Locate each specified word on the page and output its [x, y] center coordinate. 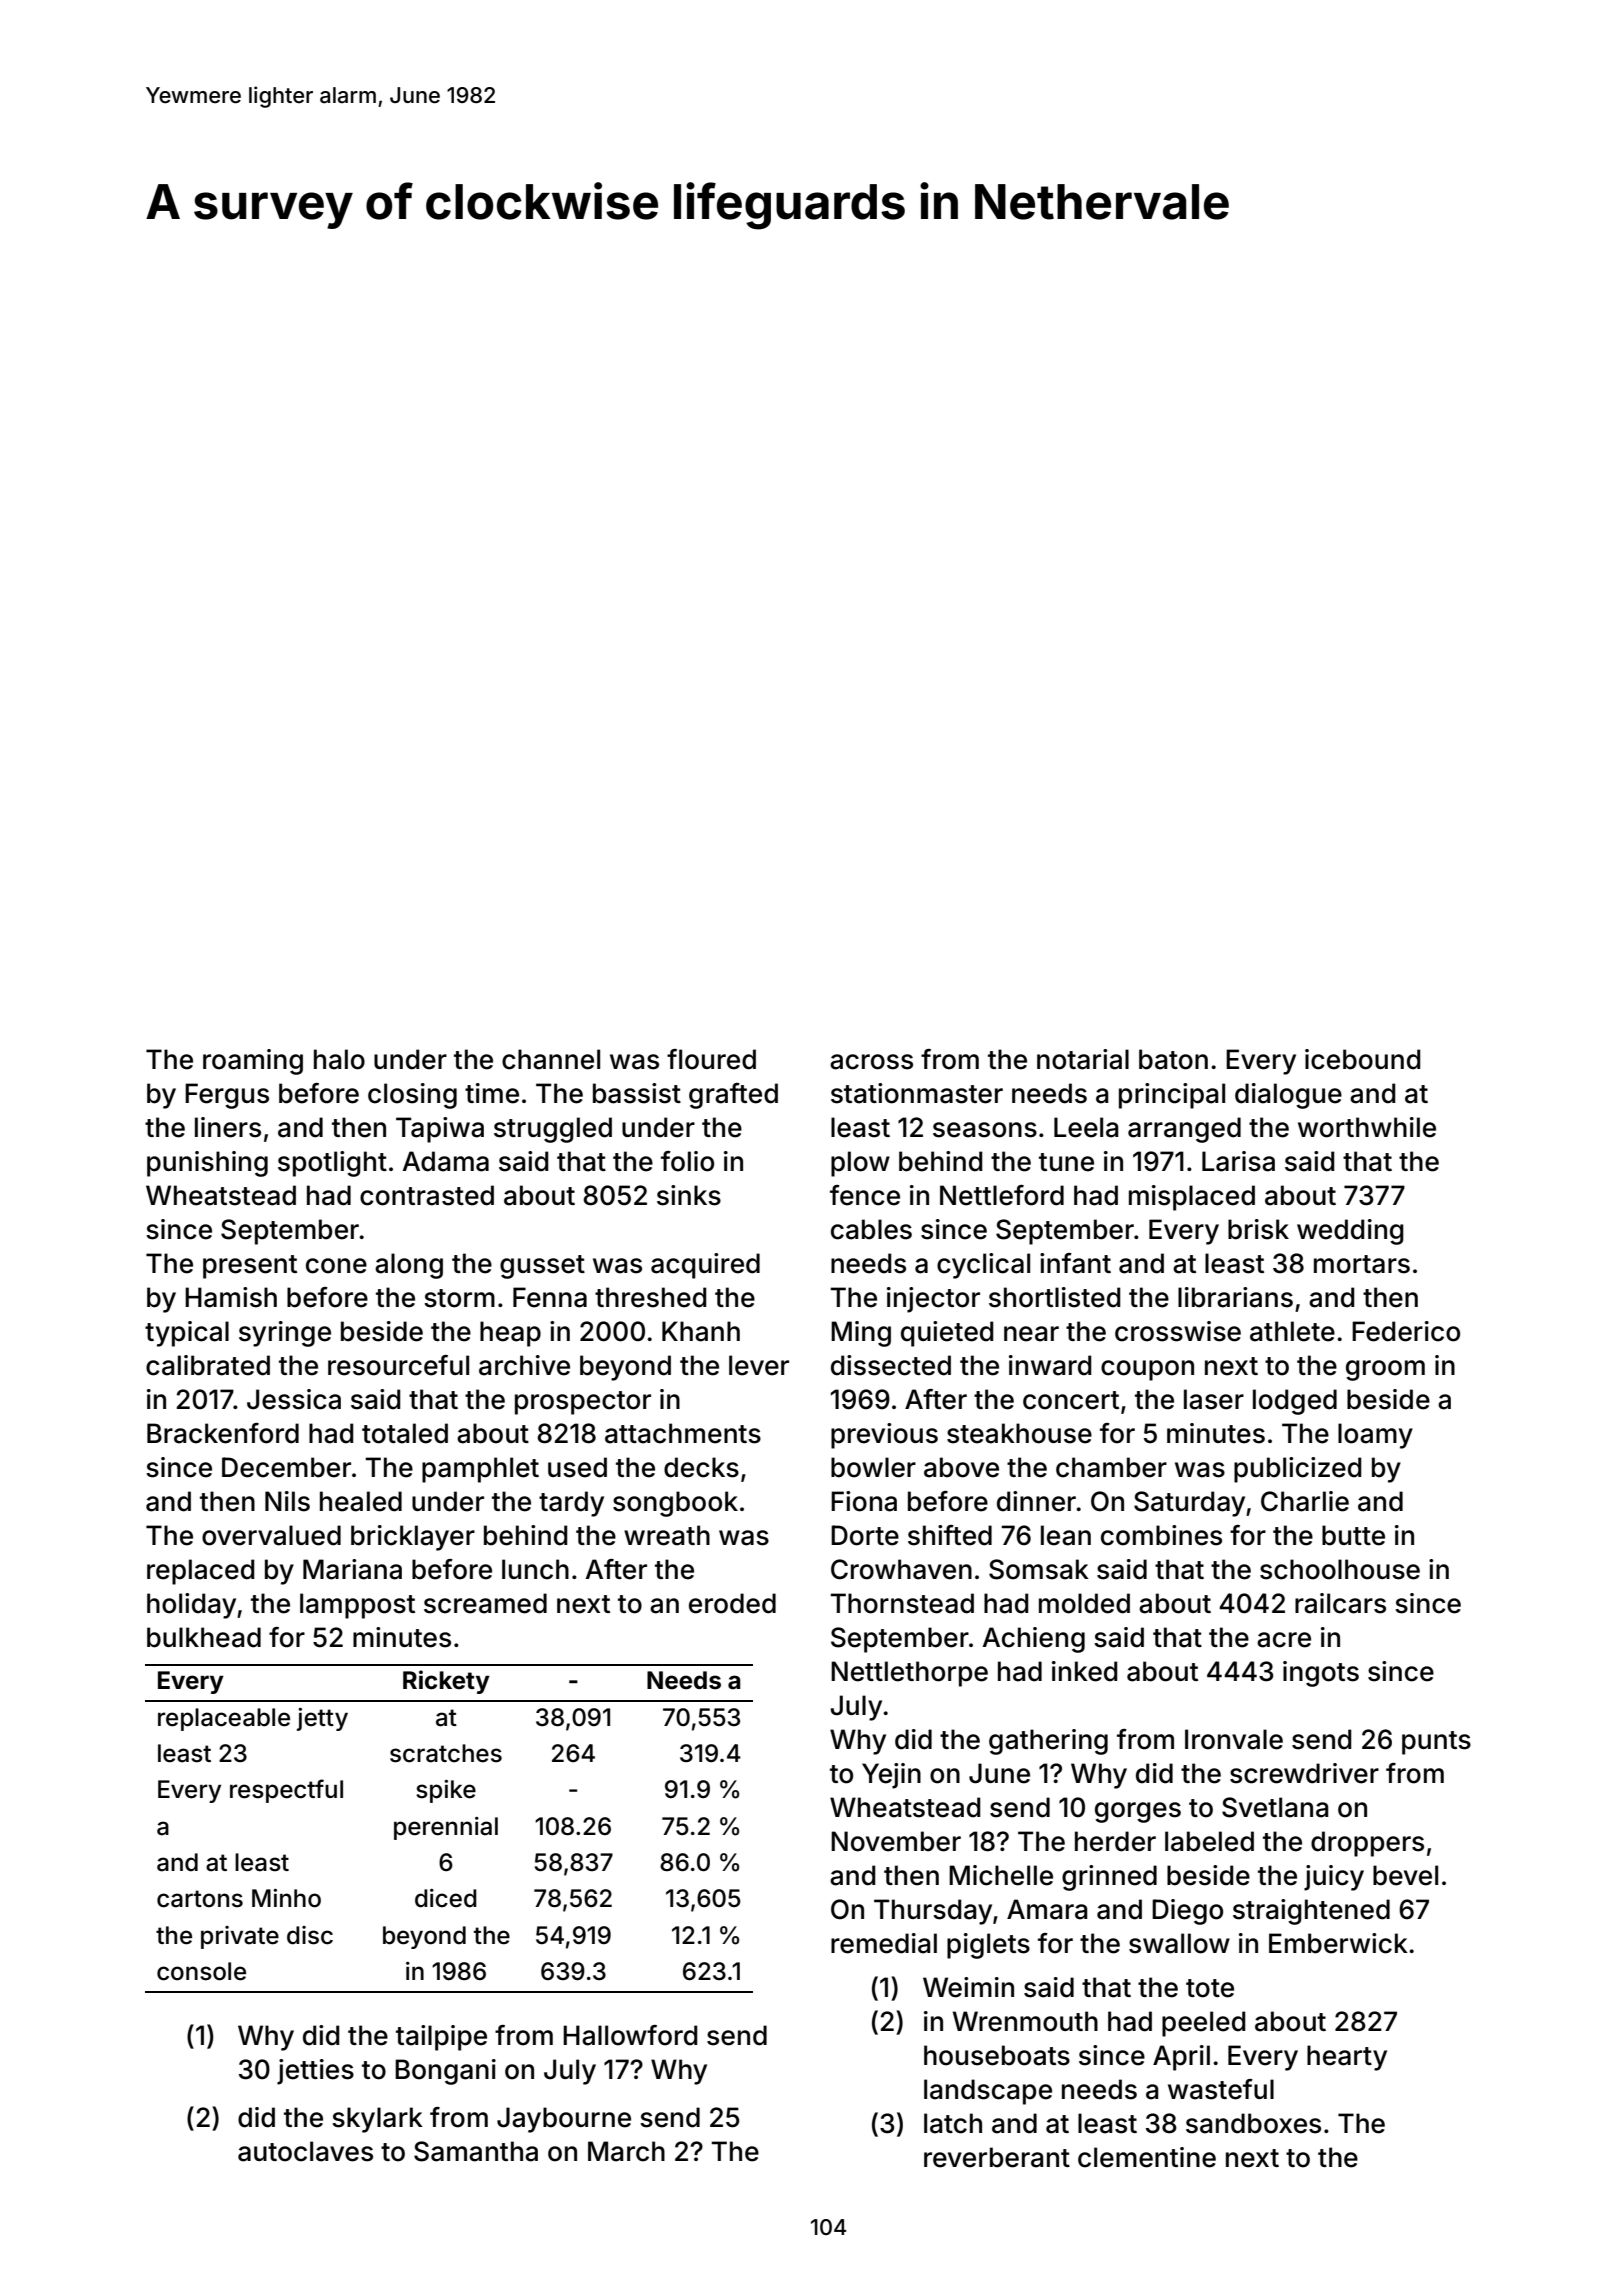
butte [1353, 1535]
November [896, 1841]
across [871, 1062]
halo [339, 1059]
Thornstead [902, 1603]
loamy [1375, 1436]
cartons [200, 1899]
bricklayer [413, 1538]
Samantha [476, 2151]
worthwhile [1367, 1127]
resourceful [398, 1365]
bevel [1405, 1875]
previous [884, 1436]
